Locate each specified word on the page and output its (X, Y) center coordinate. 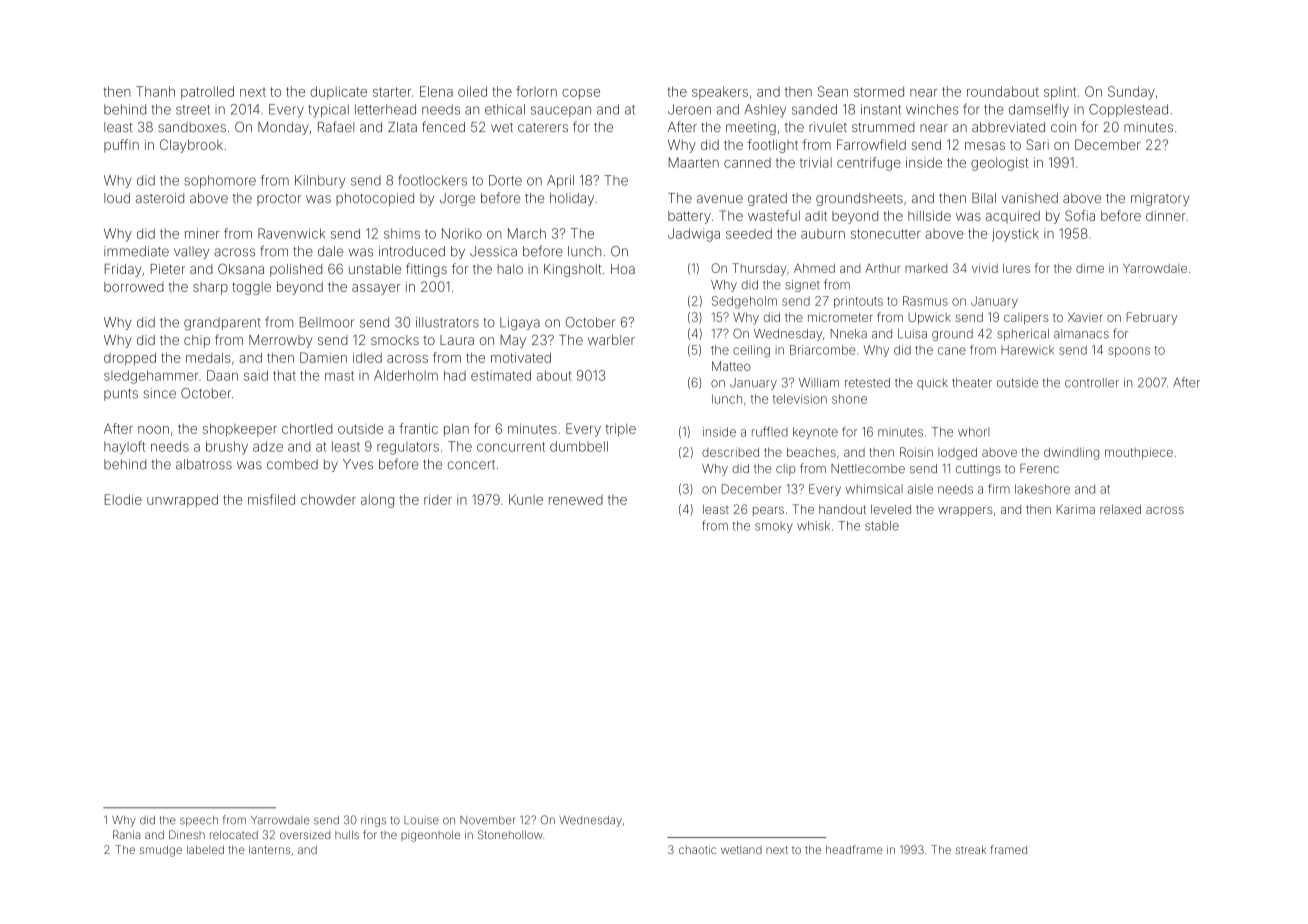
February (1152, 318)
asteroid (160, 198)
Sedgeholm (744, 302)
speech (199, 821)
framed (1008, 849)
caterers (543, 127)
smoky (774, 527)
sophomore (220, 181)
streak (971, 849)
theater (972, 383)
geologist (999, 164)
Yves (358, 464)
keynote (815, 433)
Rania (126, 834)
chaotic (697, 849)
